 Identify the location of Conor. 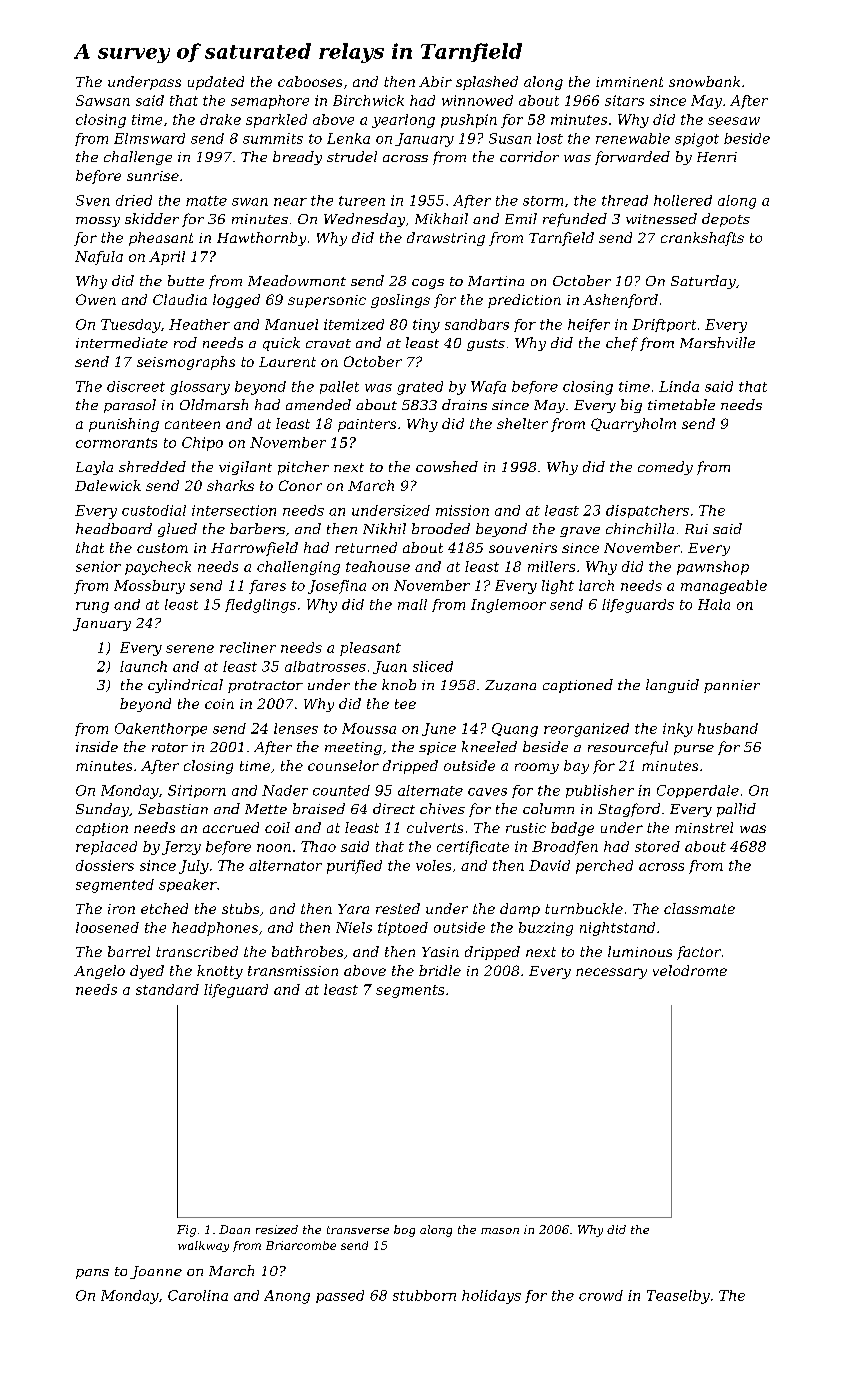
(300, 485).
